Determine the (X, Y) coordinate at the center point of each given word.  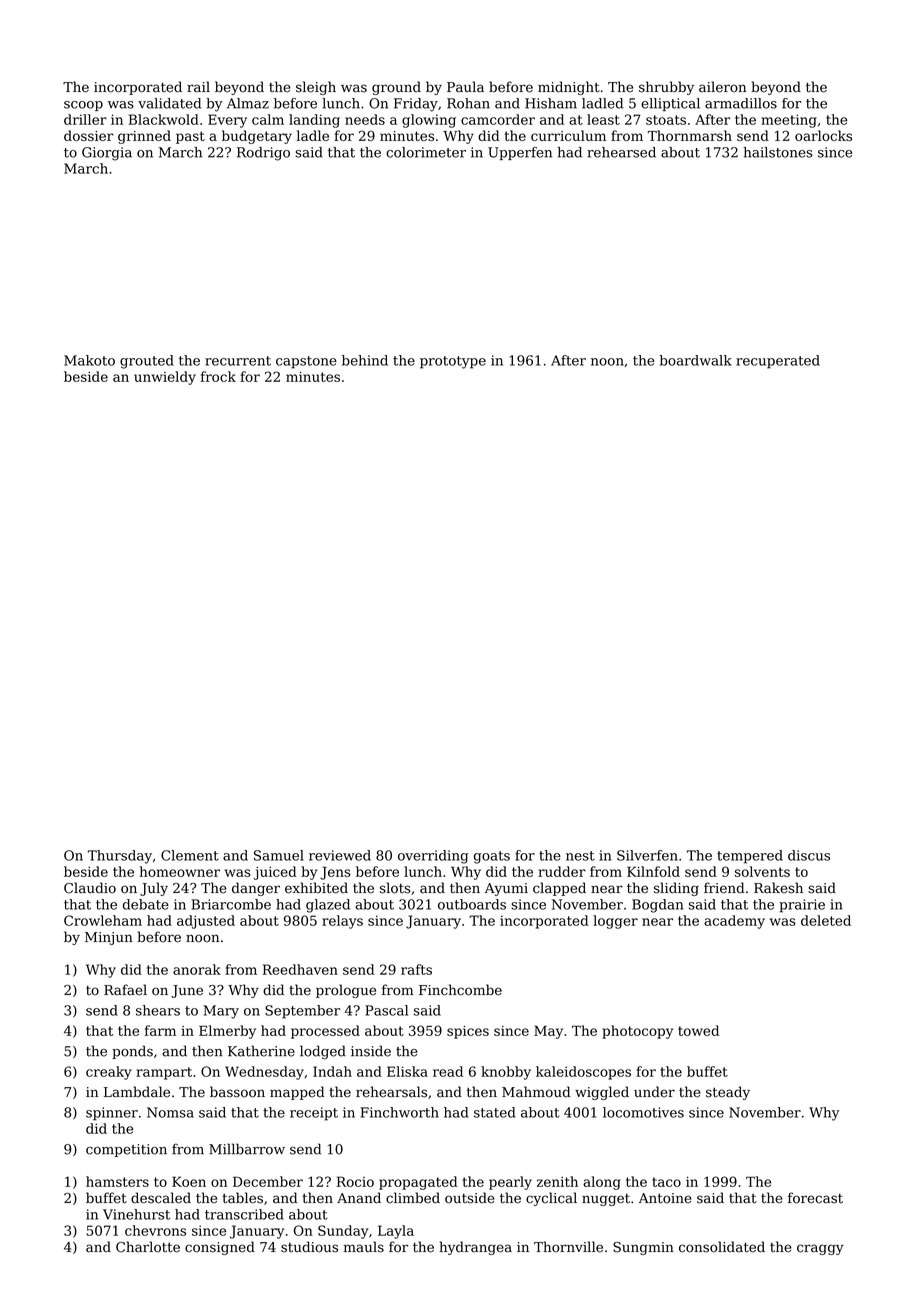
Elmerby (227, 1032)
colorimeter (426, 152)
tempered (750, 857)
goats (492, 857)
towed (698, 1030)
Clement (190, 855)
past (190, 137)
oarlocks (823, 135)
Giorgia (107, 154)
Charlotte (148, 1247)
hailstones (778, 152)
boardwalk (696, 360)
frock (218, 376)
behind (365, 360)
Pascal (386, 1010)
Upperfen (520, 153)
